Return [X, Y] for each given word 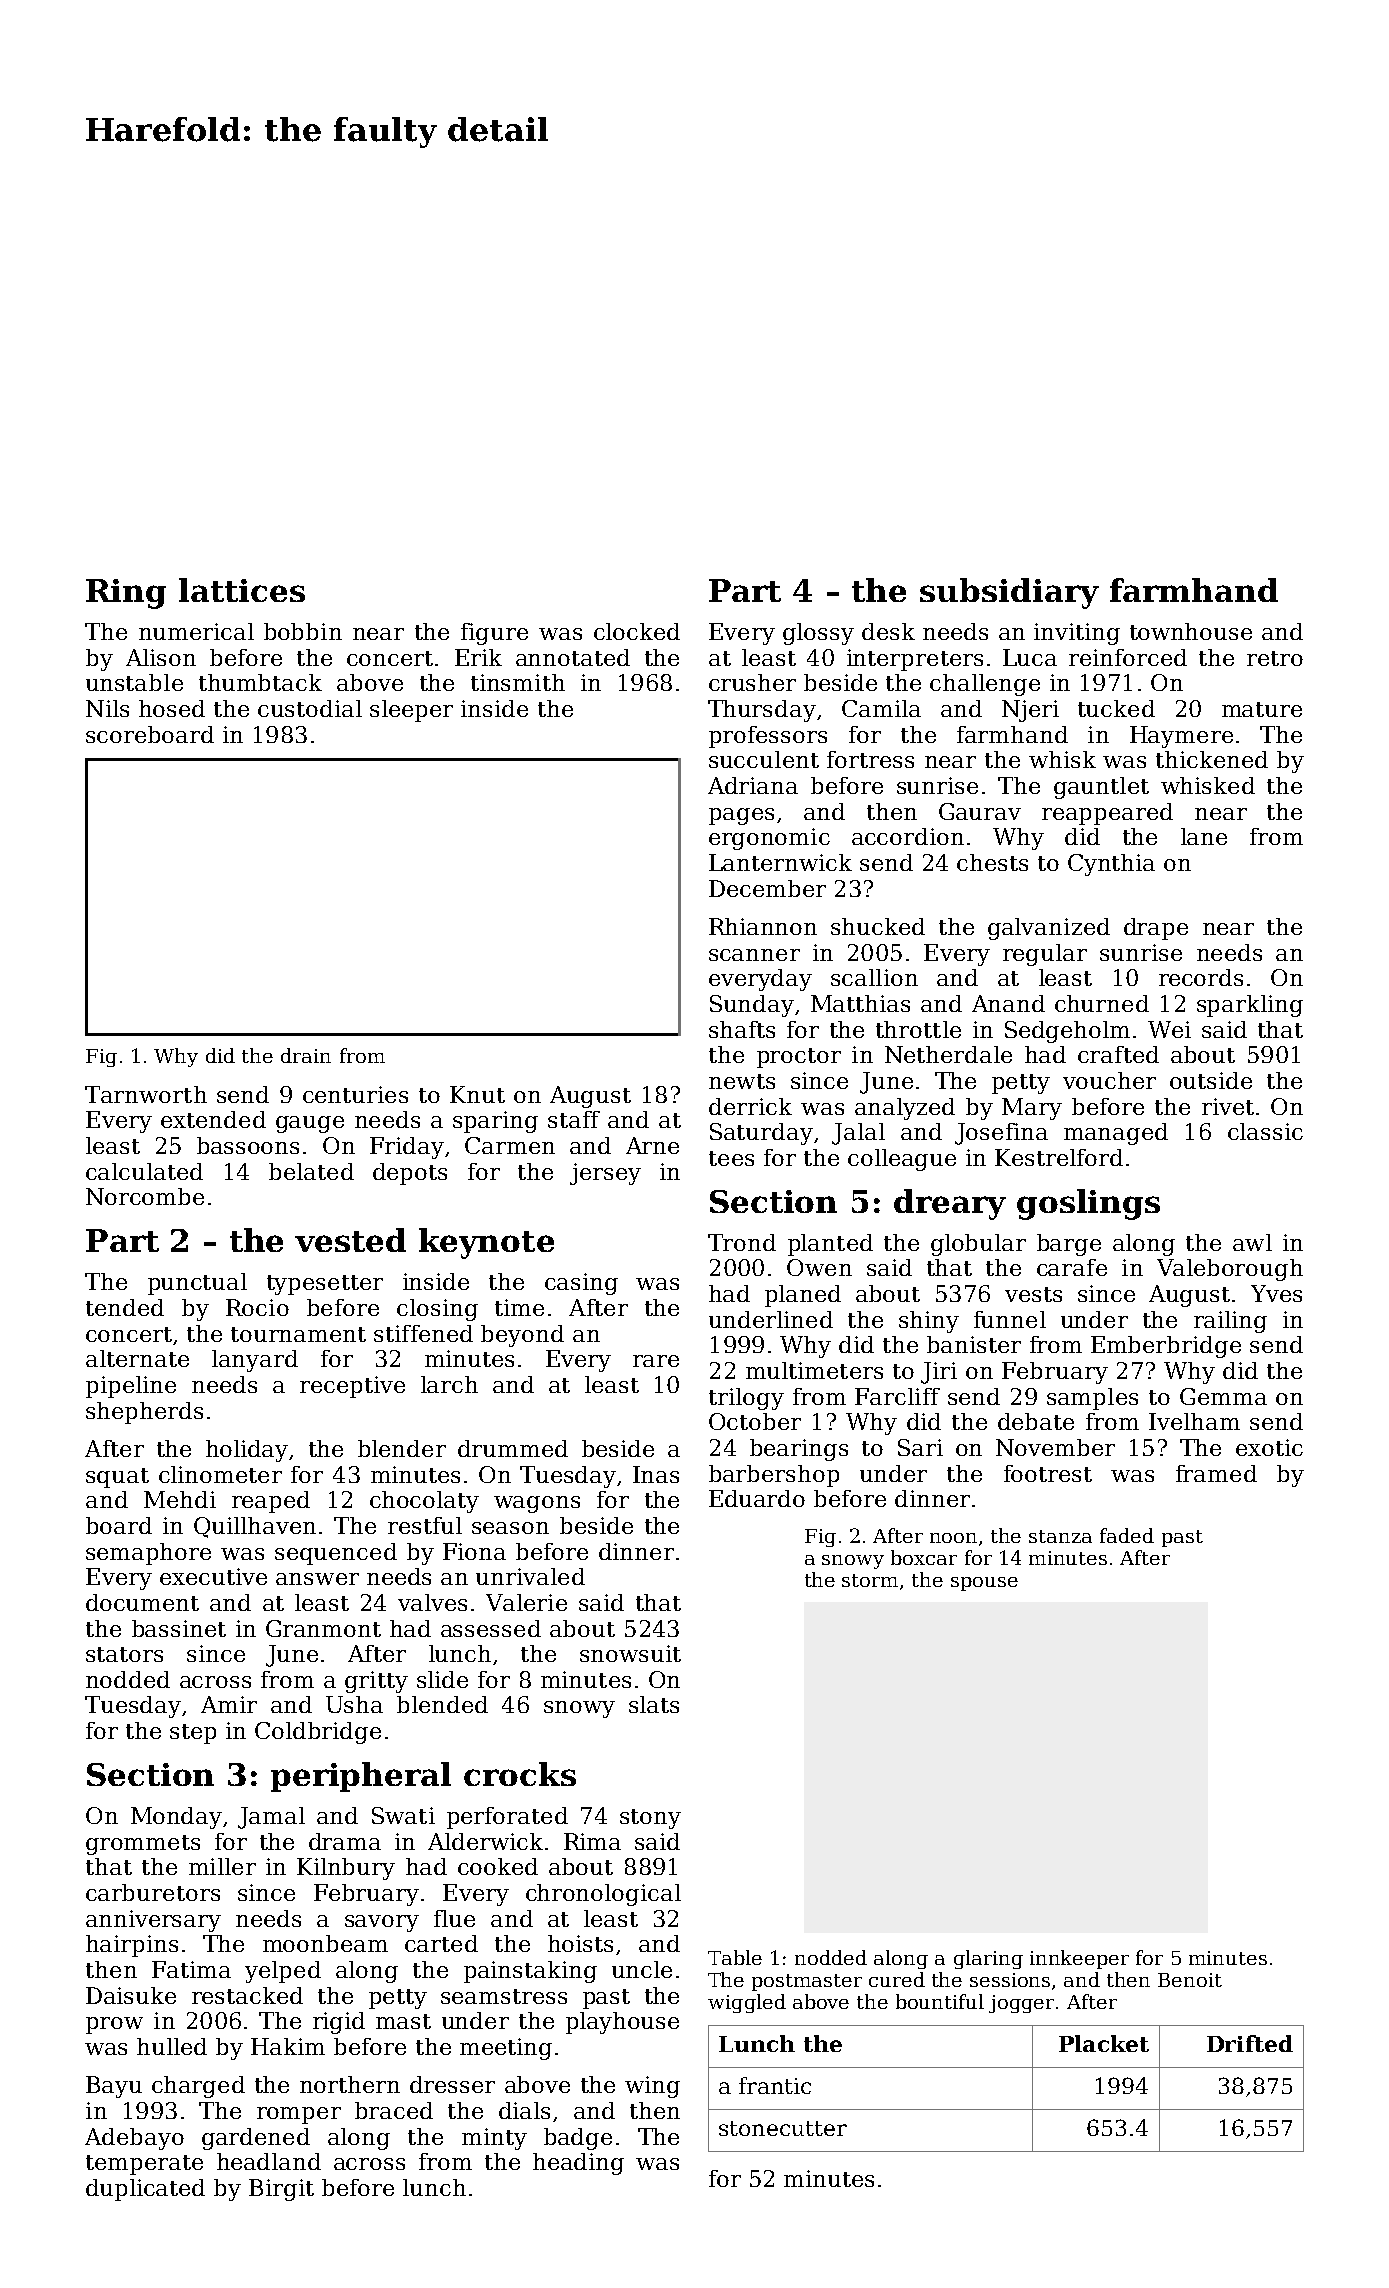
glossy [818, 634]
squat [117, 1478]
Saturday [761, 1134]
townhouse [1191, 631]
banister [974, 1344]
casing [581, 1284]
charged [198, 2087]
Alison [161, 657]
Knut [477, 1094]
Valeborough [1230, 1270]
